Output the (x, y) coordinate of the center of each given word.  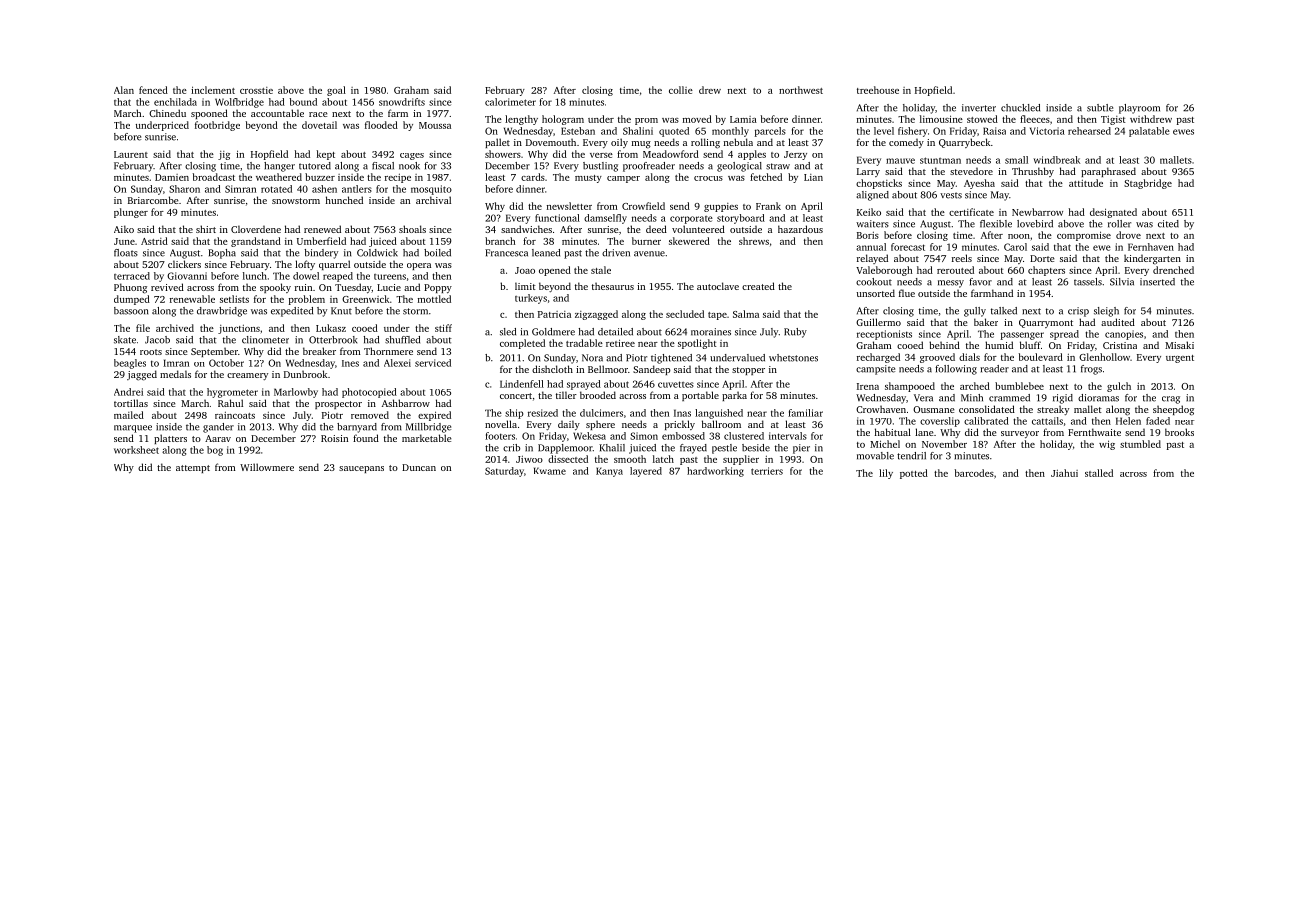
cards (533, 177)
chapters (1046, 271)
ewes (1183, 132)
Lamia (743, 119)
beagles (130, 364)
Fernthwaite (1094, 432)
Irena (868, 386)
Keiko (869, 212)
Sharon (184, 189)
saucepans (361, 469)
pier (801, 449)
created (758, 286)
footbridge (217, 126)
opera (419, 266)
